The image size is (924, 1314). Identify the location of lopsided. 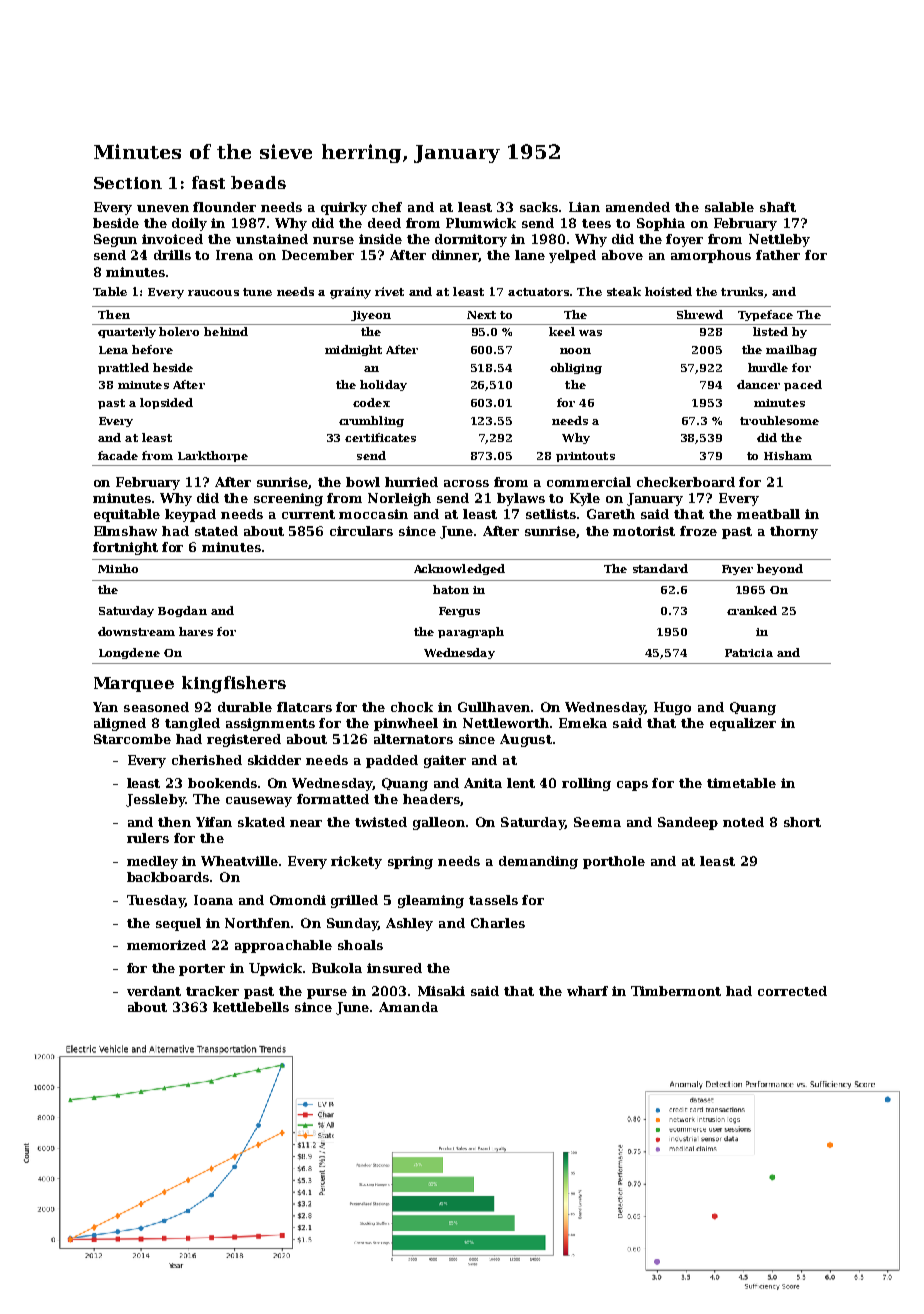
(166, 403).
